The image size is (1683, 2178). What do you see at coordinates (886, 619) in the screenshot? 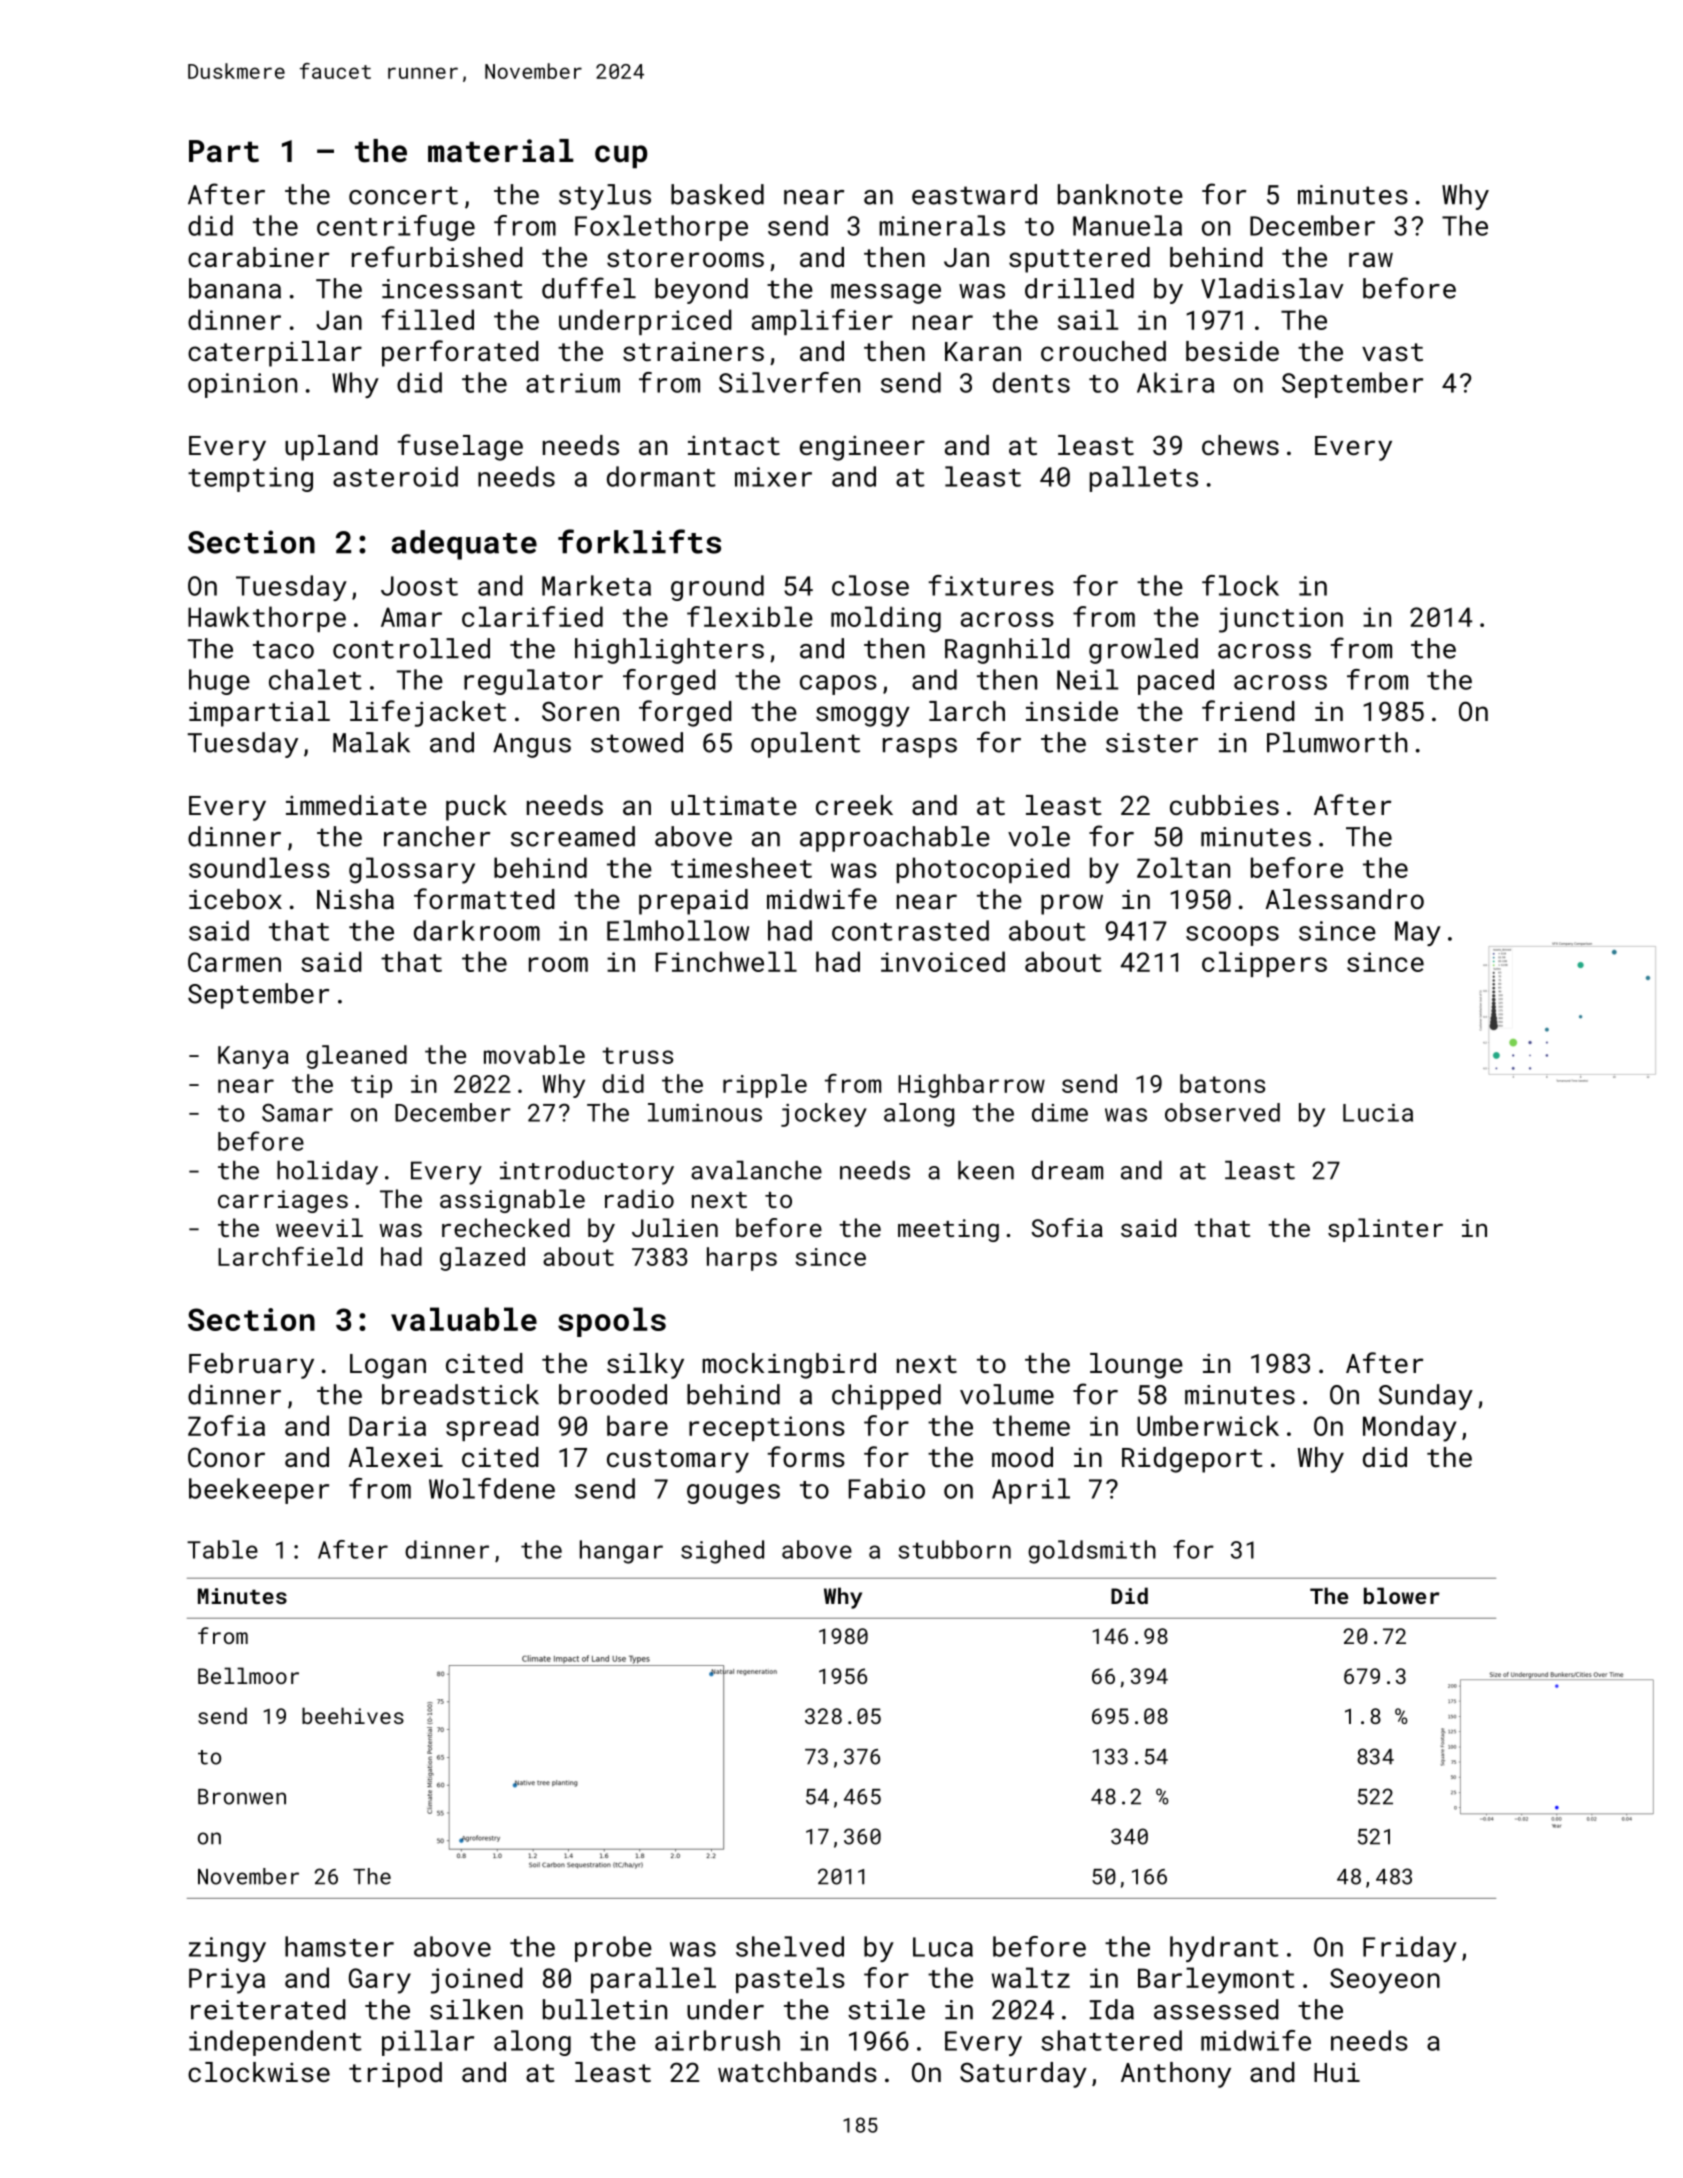
I see `molding` at bounding box center [886, 619].
